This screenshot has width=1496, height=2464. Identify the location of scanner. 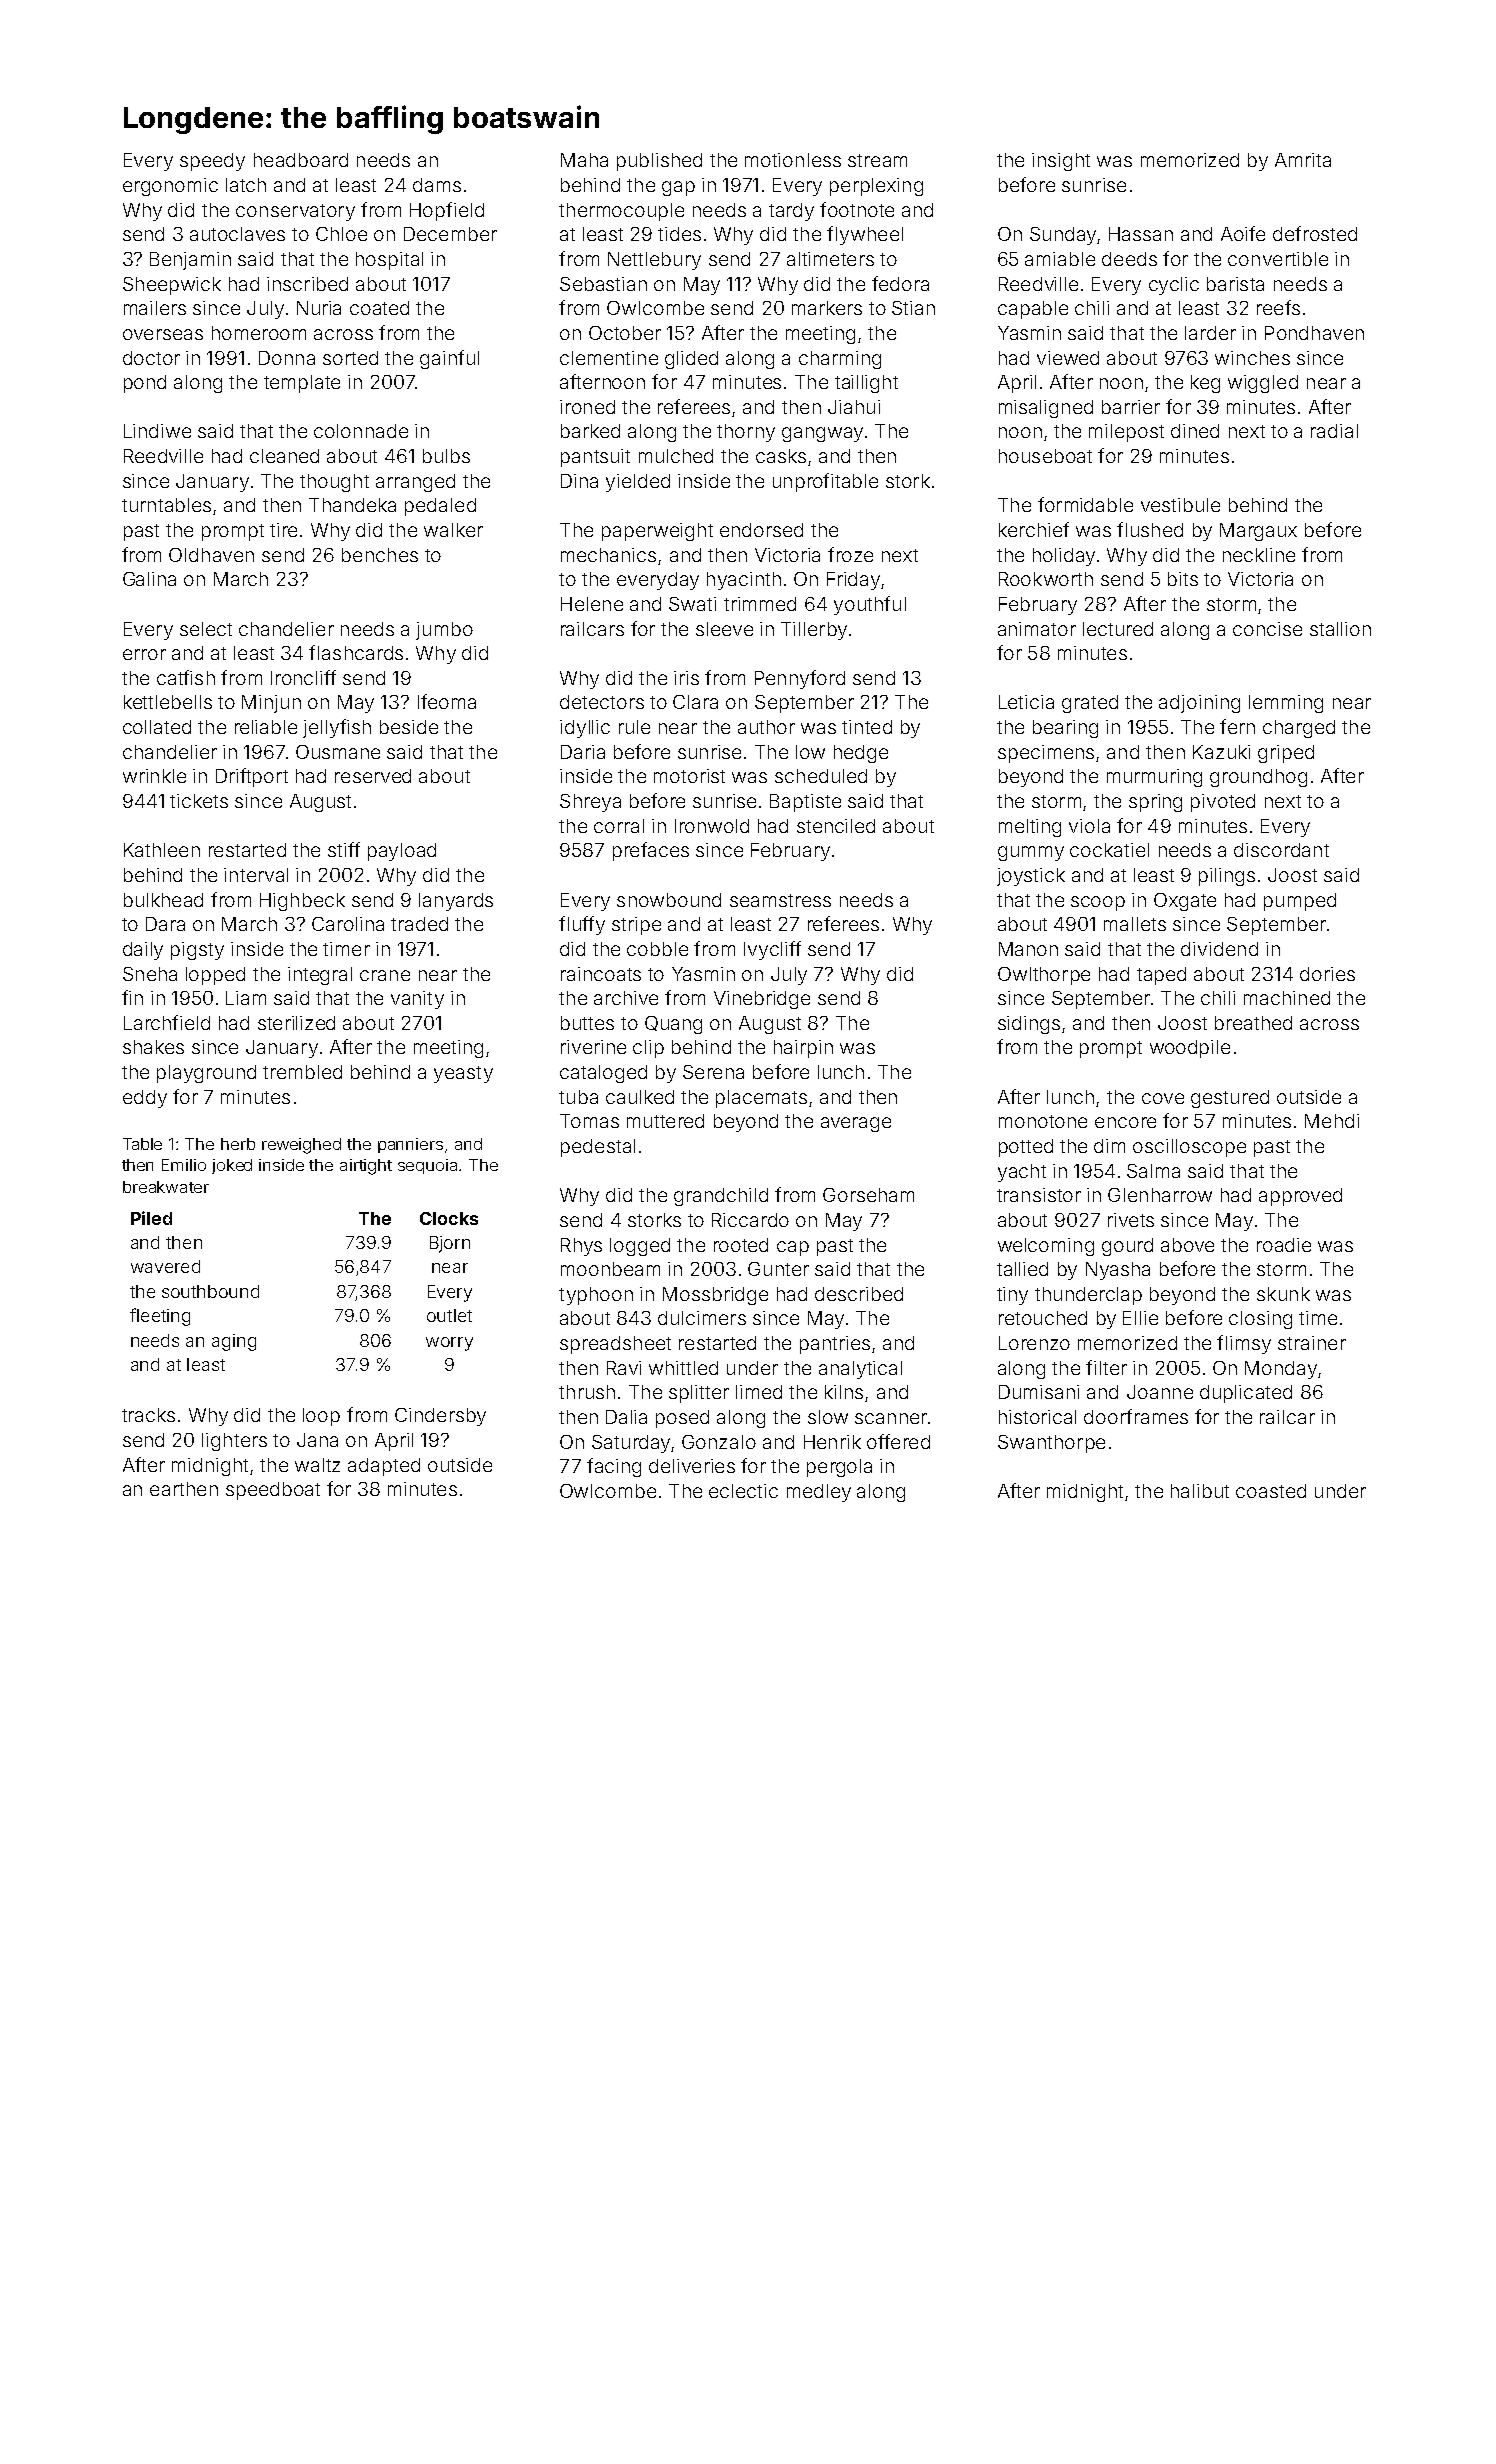
(891, 1418).
